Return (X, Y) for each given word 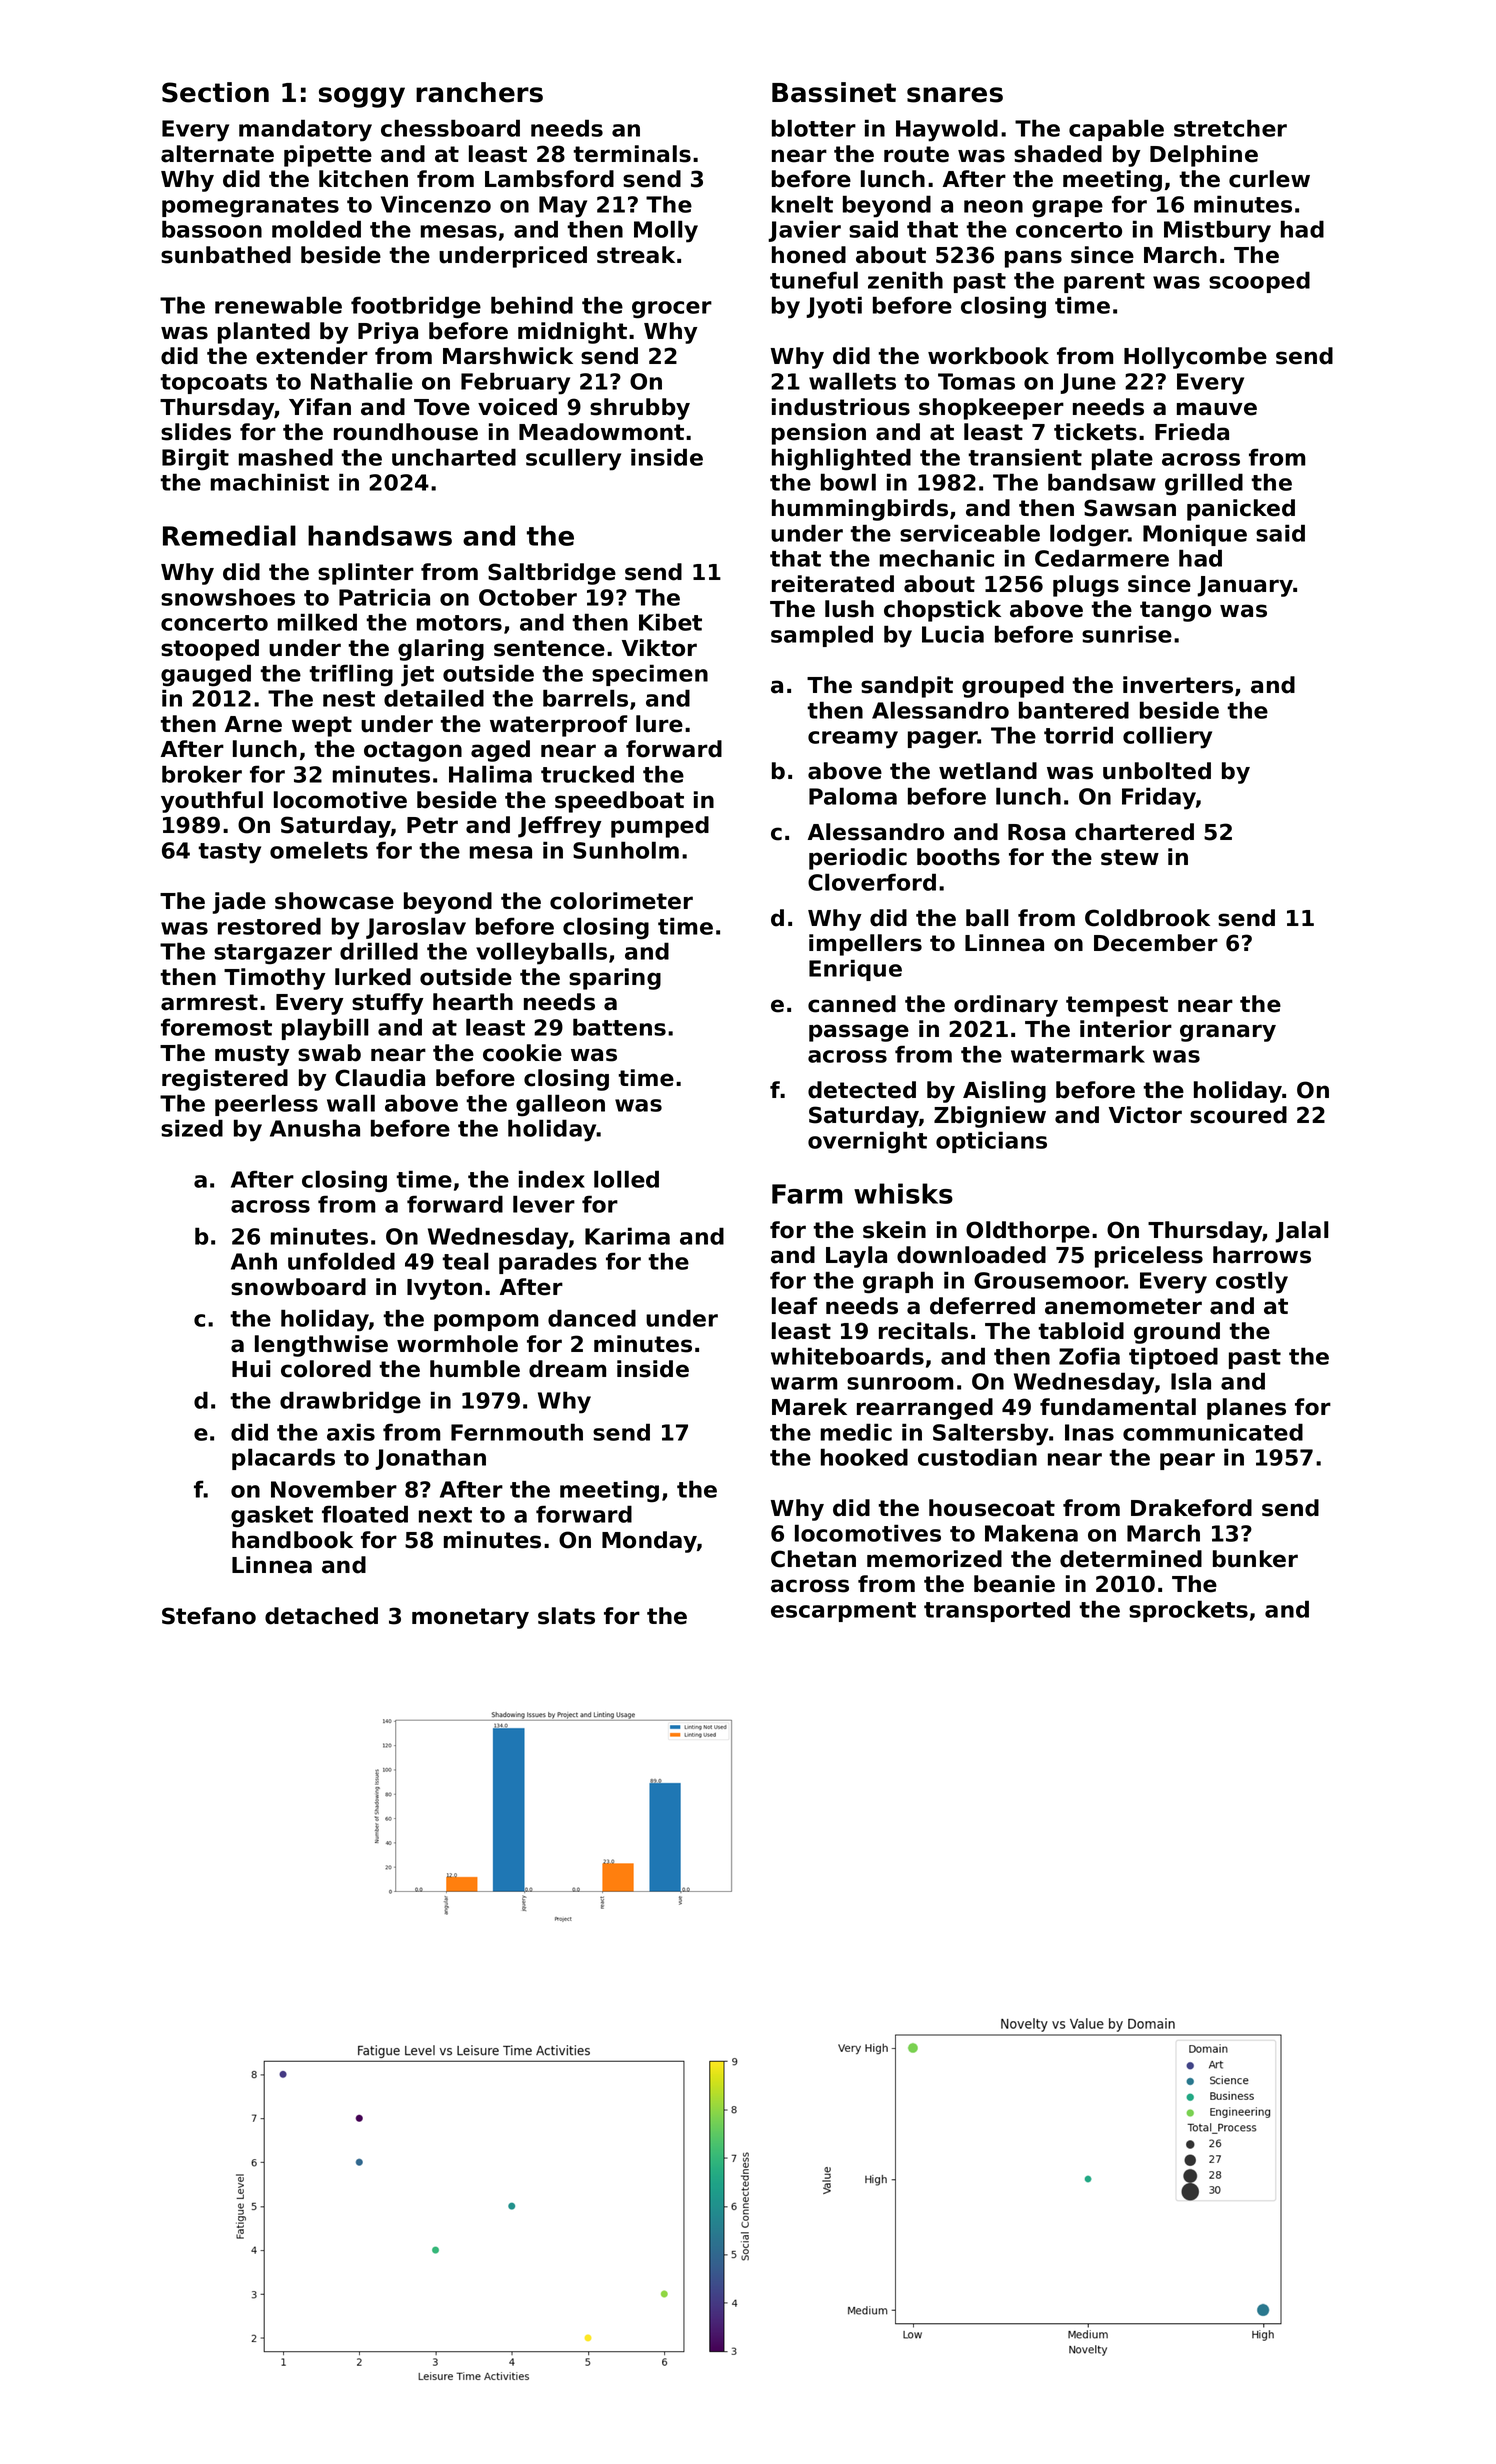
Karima (627, 1236)
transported (997, 1611)
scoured (1238, 1115)
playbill (325, 1029)
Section (215, 92)
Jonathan (430, 1459)
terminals (632, 154)
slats (566, 1616)
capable (1116, 130)
